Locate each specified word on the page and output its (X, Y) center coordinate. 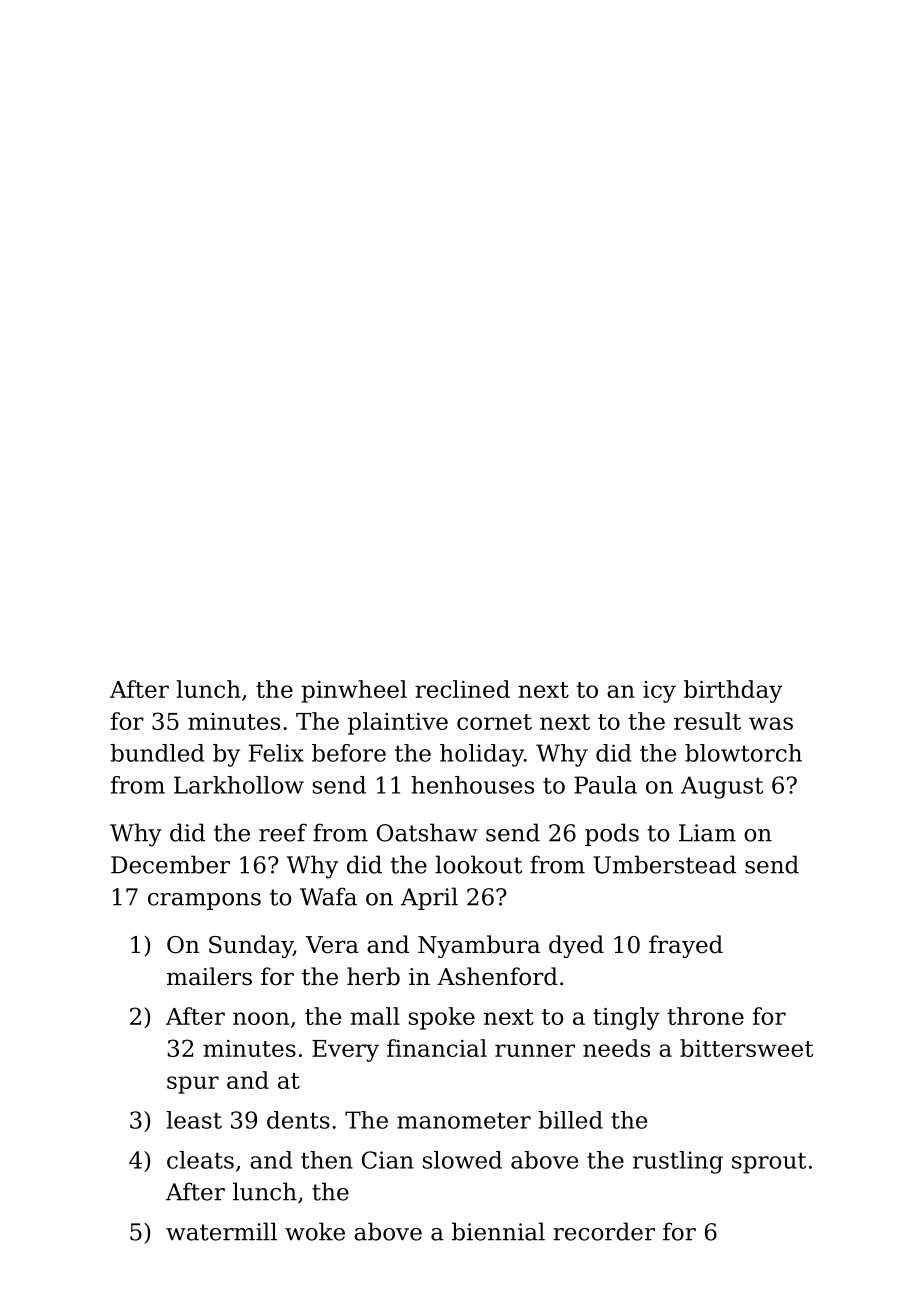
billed (570, 1120)
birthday (733, 691)
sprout (769, 1163)
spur (193, 1085)
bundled (157, 753)
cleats (200, 1160)
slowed (462, 1160)
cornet (494, 722)
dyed (576, 946)
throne (705, 1016)
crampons (204, 901)
